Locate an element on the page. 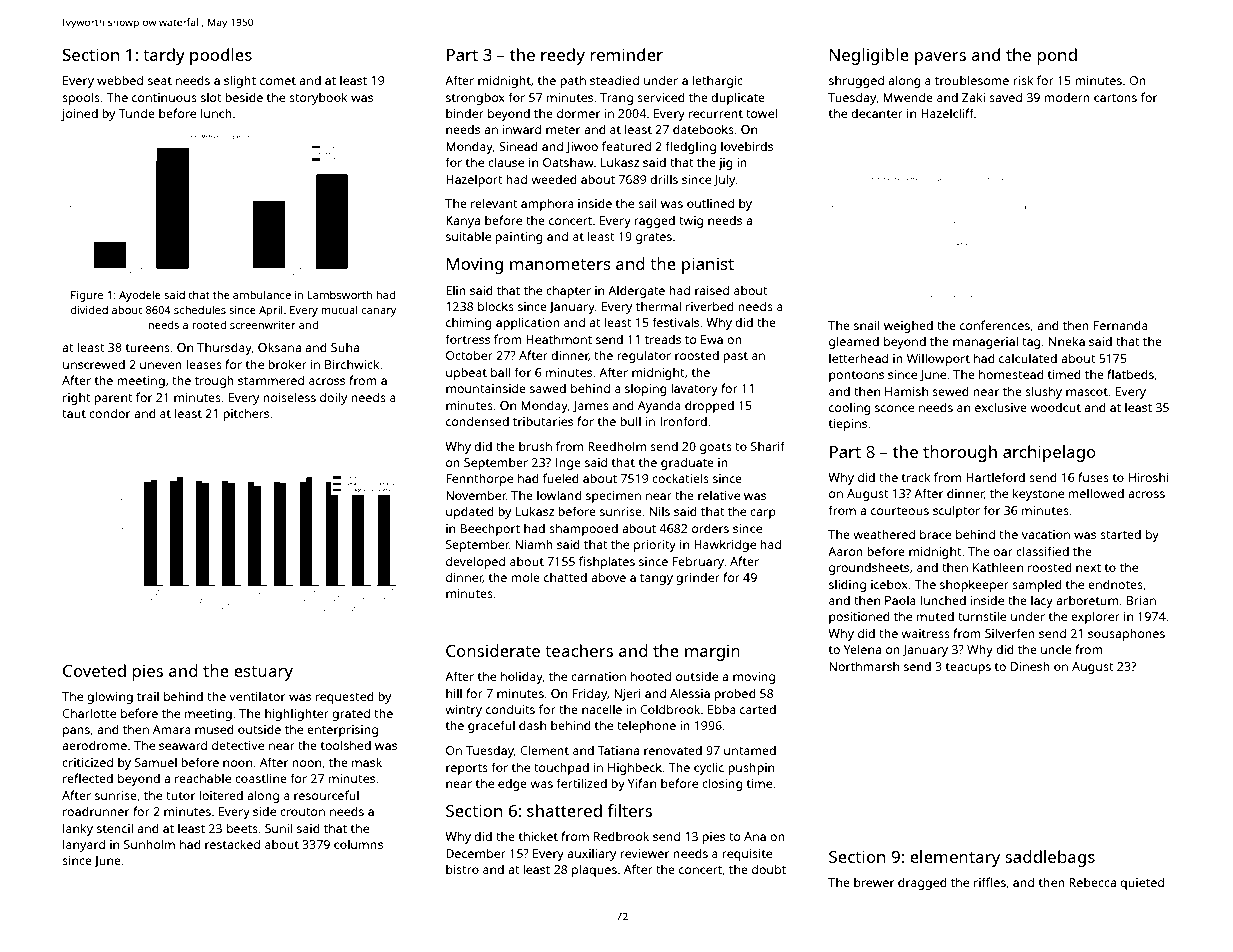 The height and width of the page is (952, 1233). Ayodele is located at coordinates (140, 296).
